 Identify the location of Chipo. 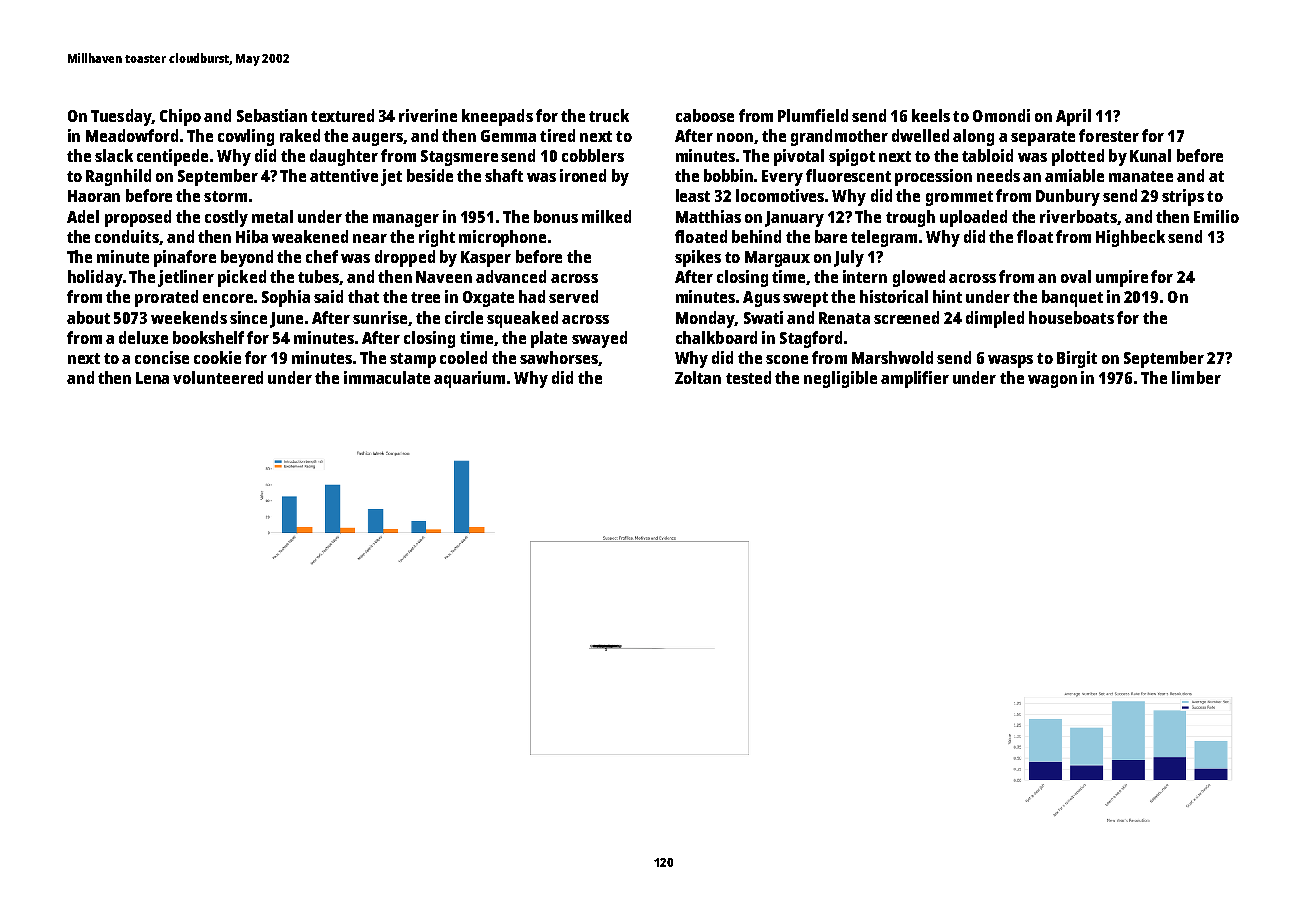
(180, 117).
